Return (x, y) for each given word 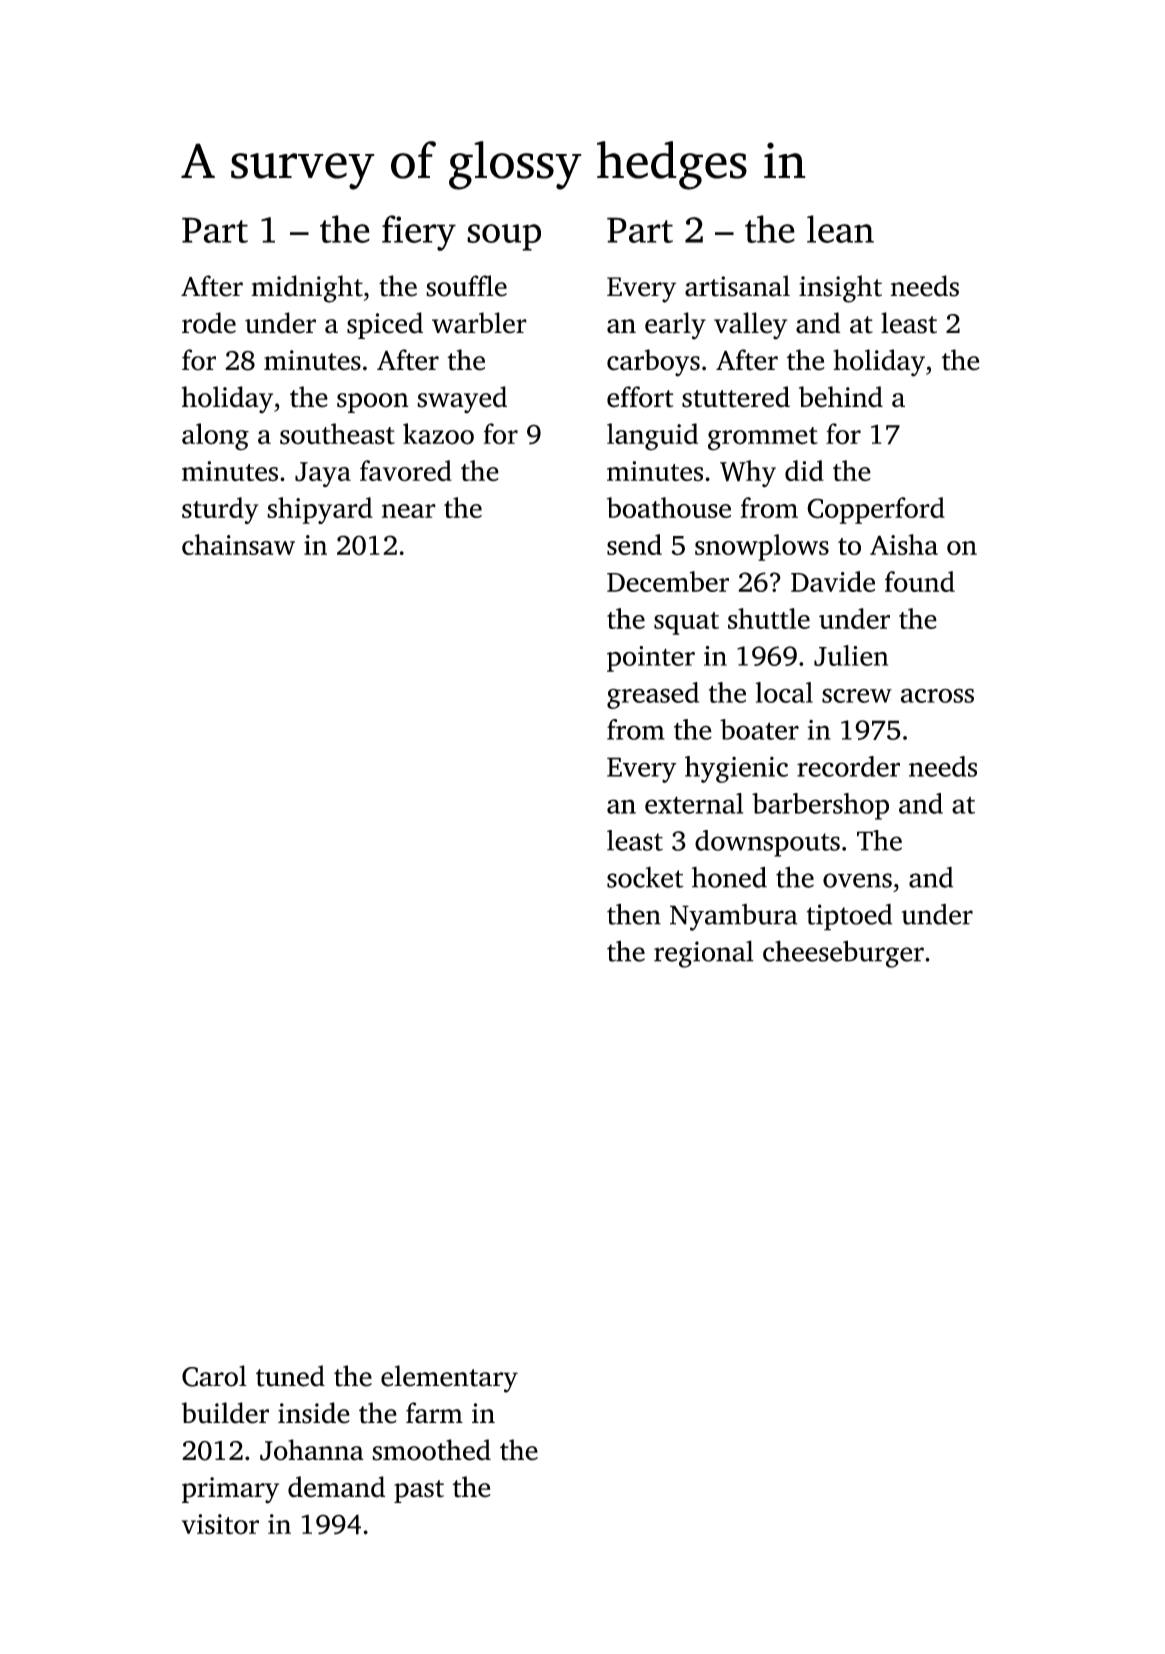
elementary (449, 1379)
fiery (419, 233)
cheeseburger (843, 954)
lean (840, 229)
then (634, 914)
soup (504, 237)
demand (336, 1487)
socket (645, 877)
